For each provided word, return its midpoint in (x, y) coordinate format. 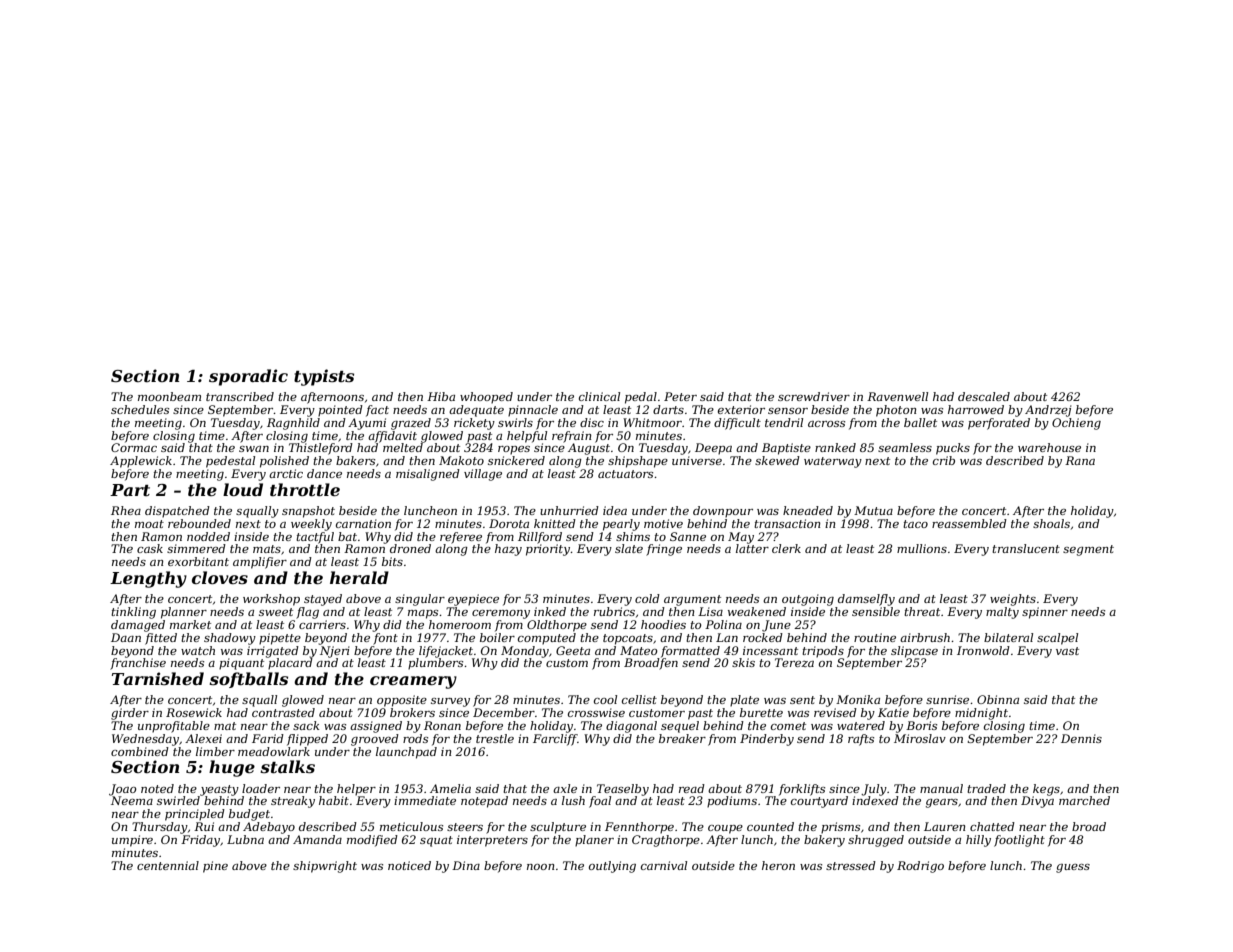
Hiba (441, 396)
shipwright (325, 867)
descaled (984, 396)
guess (1073, 868)
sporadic (248, 377)
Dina (466, 865)
